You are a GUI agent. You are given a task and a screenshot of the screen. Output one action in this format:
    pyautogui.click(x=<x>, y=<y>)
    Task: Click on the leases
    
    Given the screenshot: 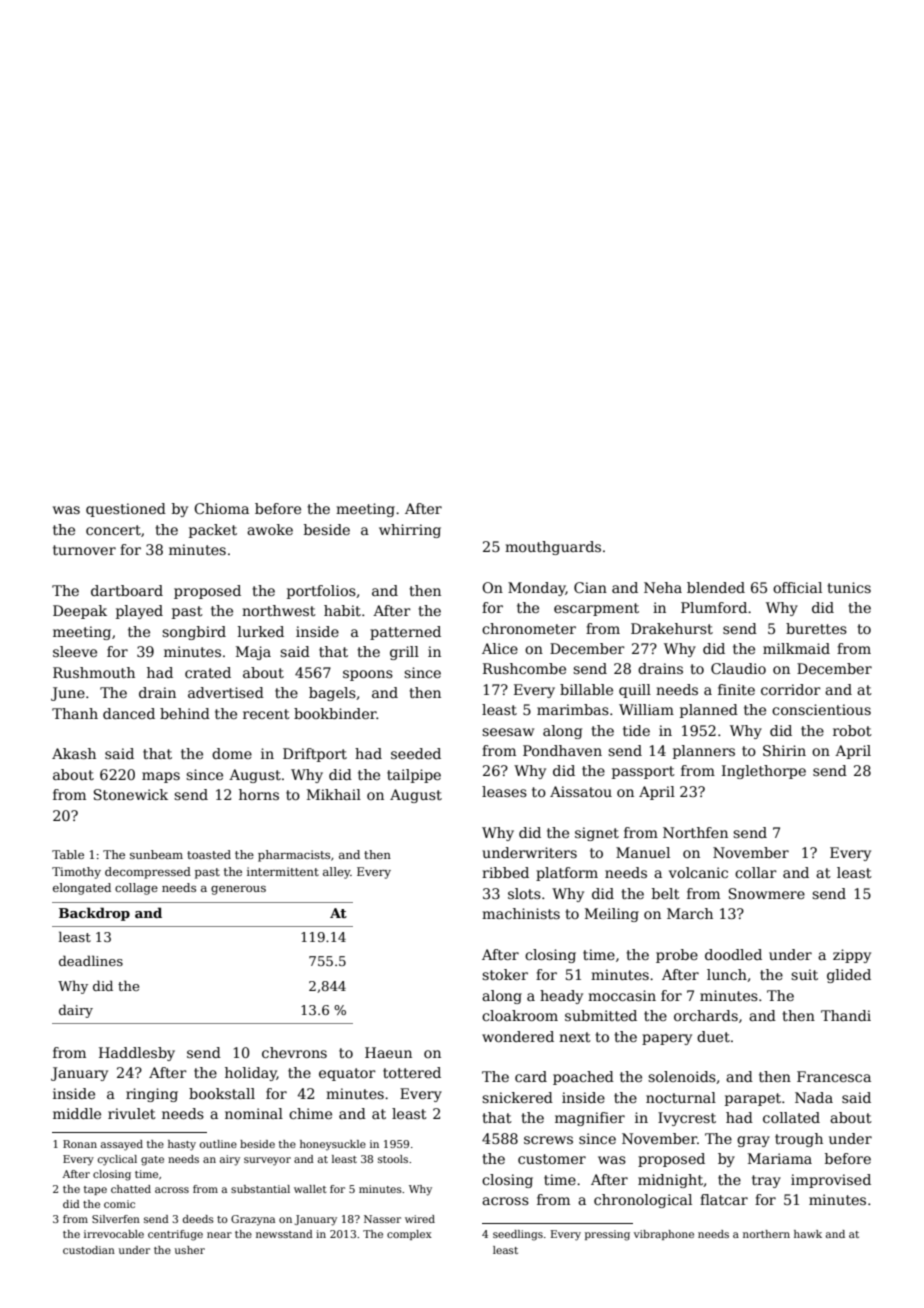 What is the action you would take?
    pyautogui.click(x=504, y=791)
